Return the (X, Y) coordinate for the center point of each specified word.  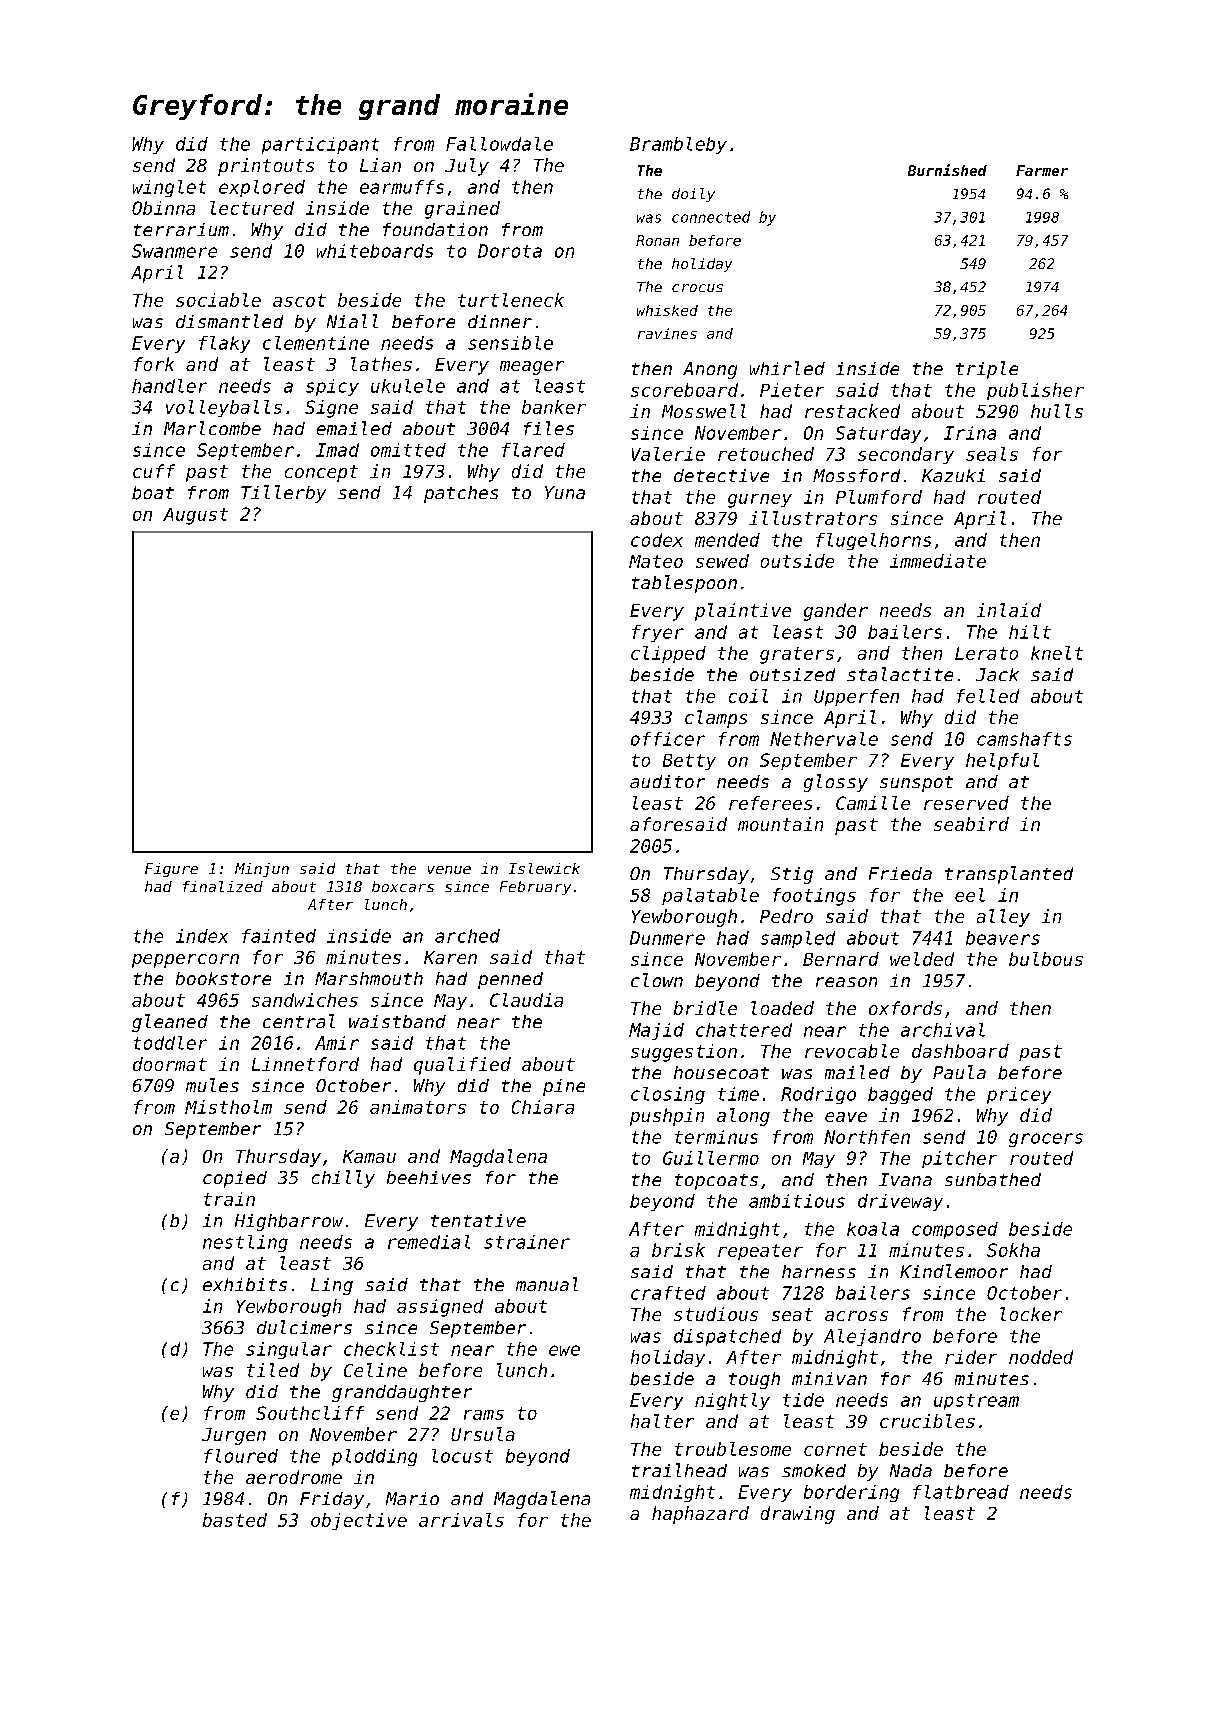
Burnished (947, 170)
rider (971, 1357)
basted (235, 1520)
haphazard (700, 1515)
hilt (1030, 632)
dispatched (727, 1337)
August (195, 516)
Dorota (510, 251)
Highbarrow (289, 1222)
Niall (352, 321)
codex (657, 540)
